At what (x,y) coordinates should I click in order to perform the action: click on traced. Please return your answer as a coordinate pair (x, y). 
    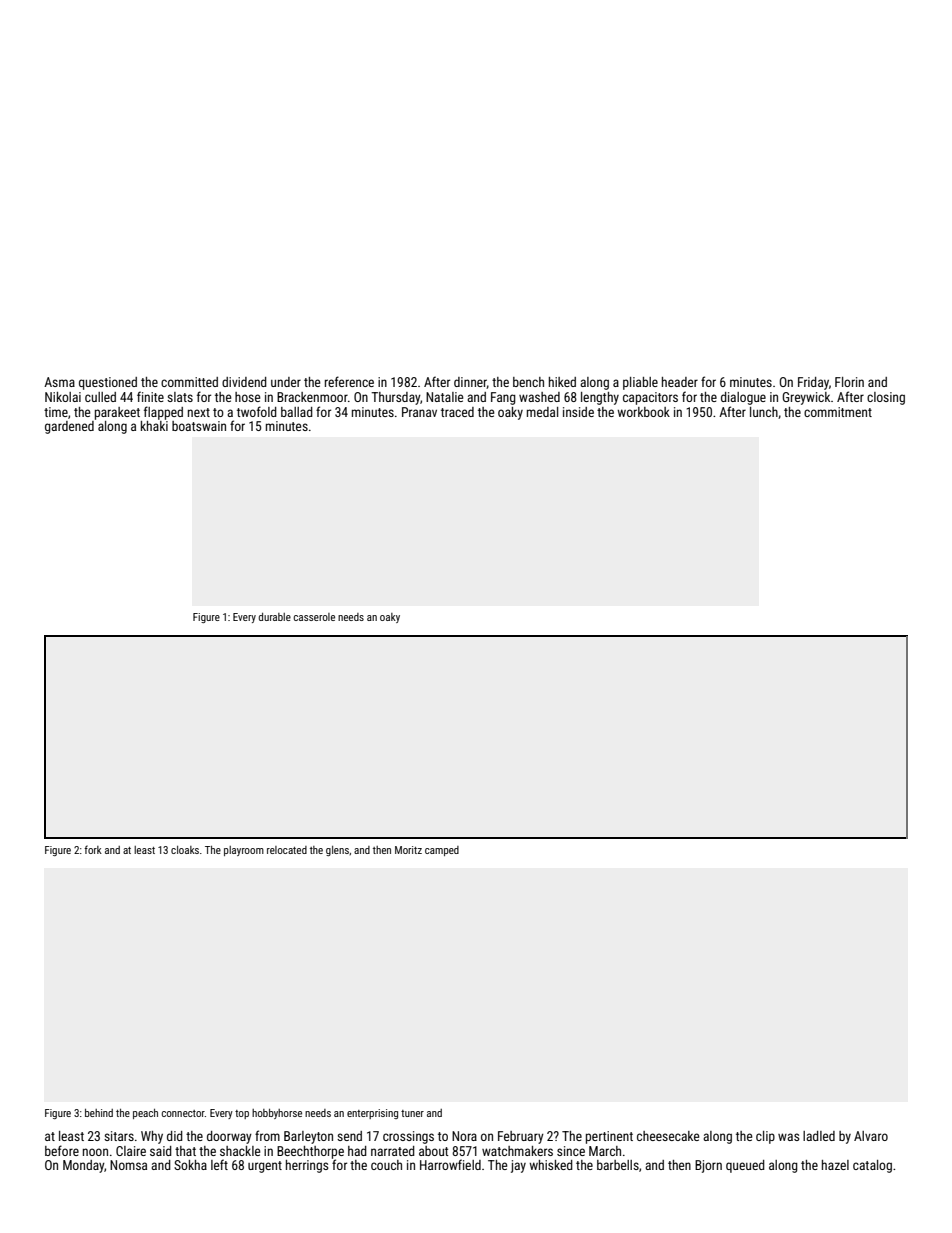
    Looking at the image, I should click on (457, 412).
